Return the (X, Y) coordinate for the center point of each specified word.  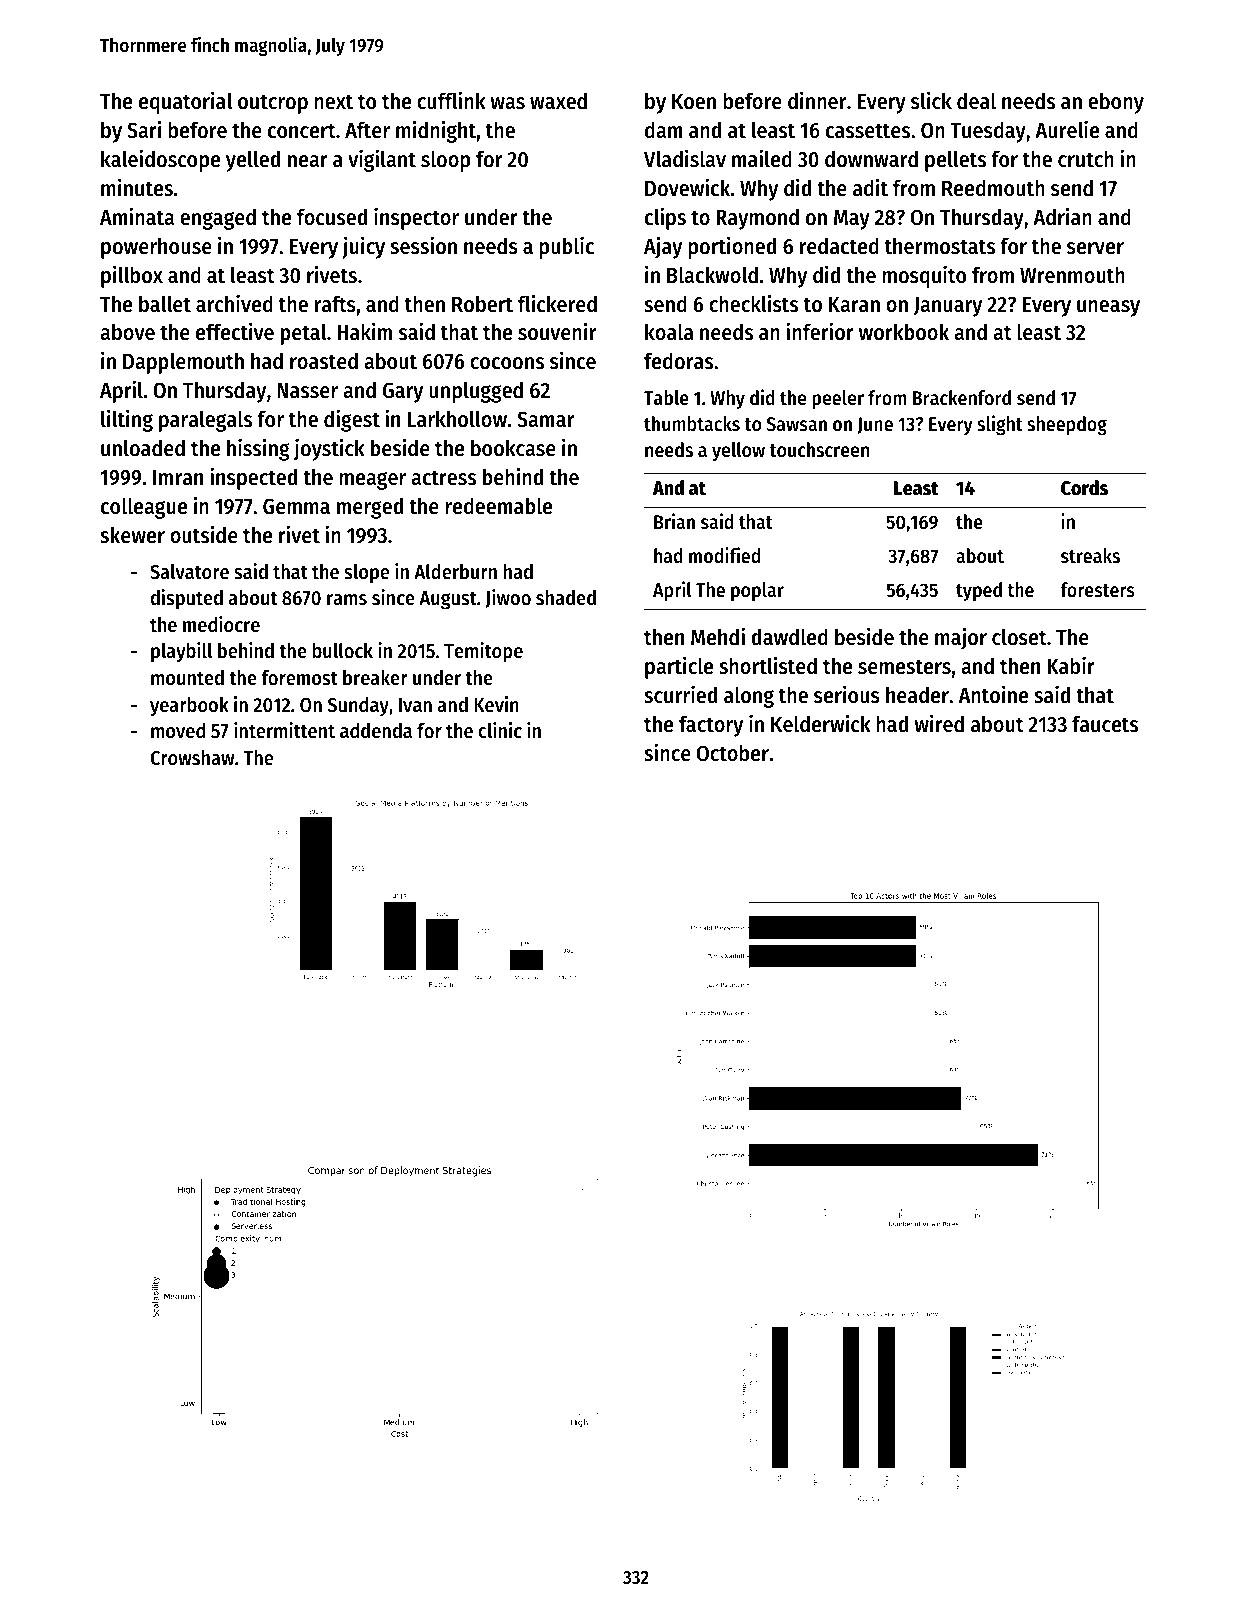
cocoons (507, 363)
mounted (187, 678)
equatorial (185, 102)
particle (679, 667)
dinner (817, 100)
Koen (694, 102)
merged (370, 508)
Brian (674, 521)
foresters (1097, 590)
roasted (324, 361)
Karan (854, 305)
